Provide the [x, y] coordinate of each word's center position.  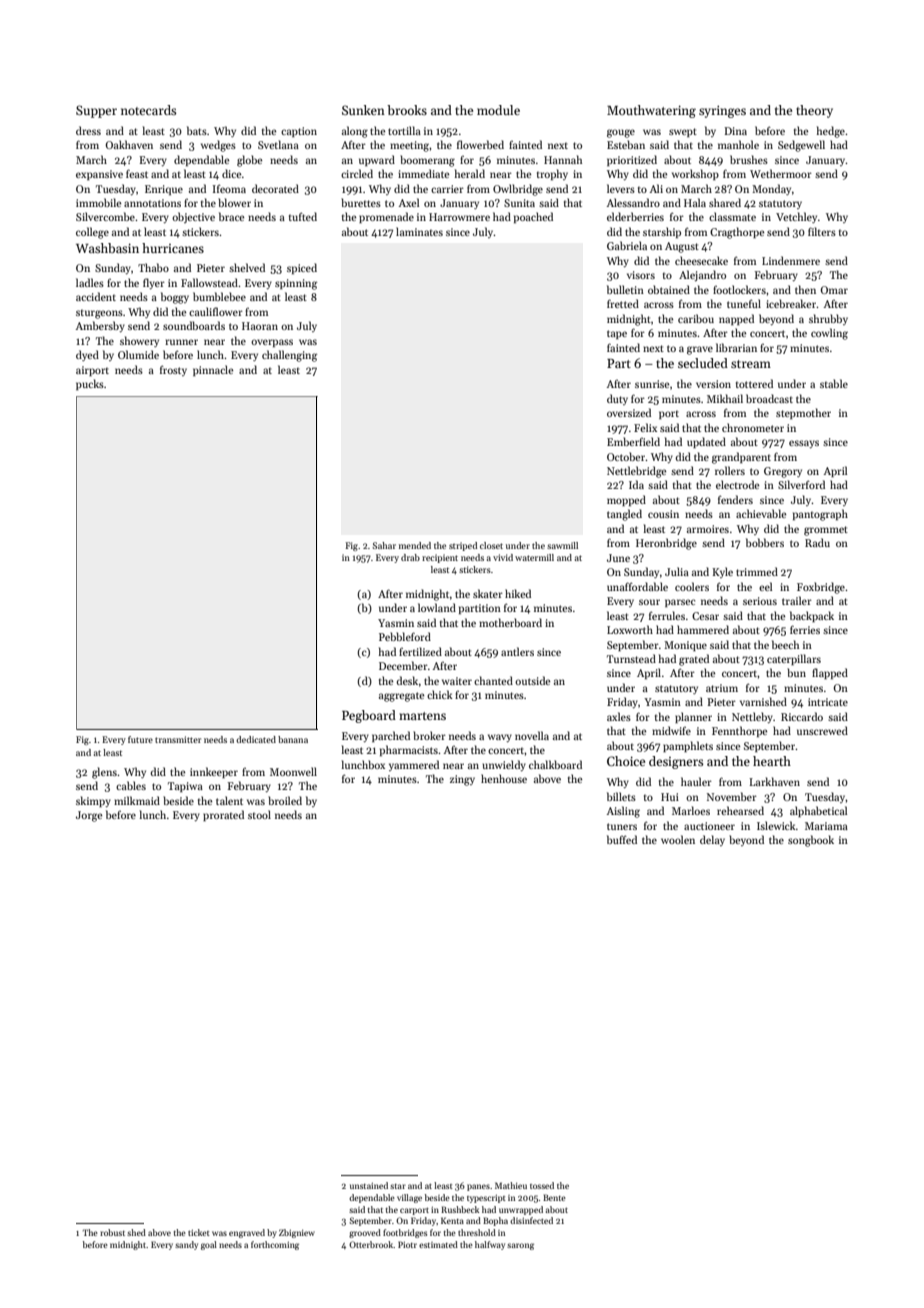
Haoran [260, 326]
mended [415, 545]
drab [410, 557]
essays [804, 444]
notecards [148, 110]
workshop [695, 174]
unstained [369, 1185]
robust [112, 1232]
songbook [811, 841]
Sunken [363, 110]
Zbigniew [297, 1233]
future [140, 739]
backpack [812, 616]
